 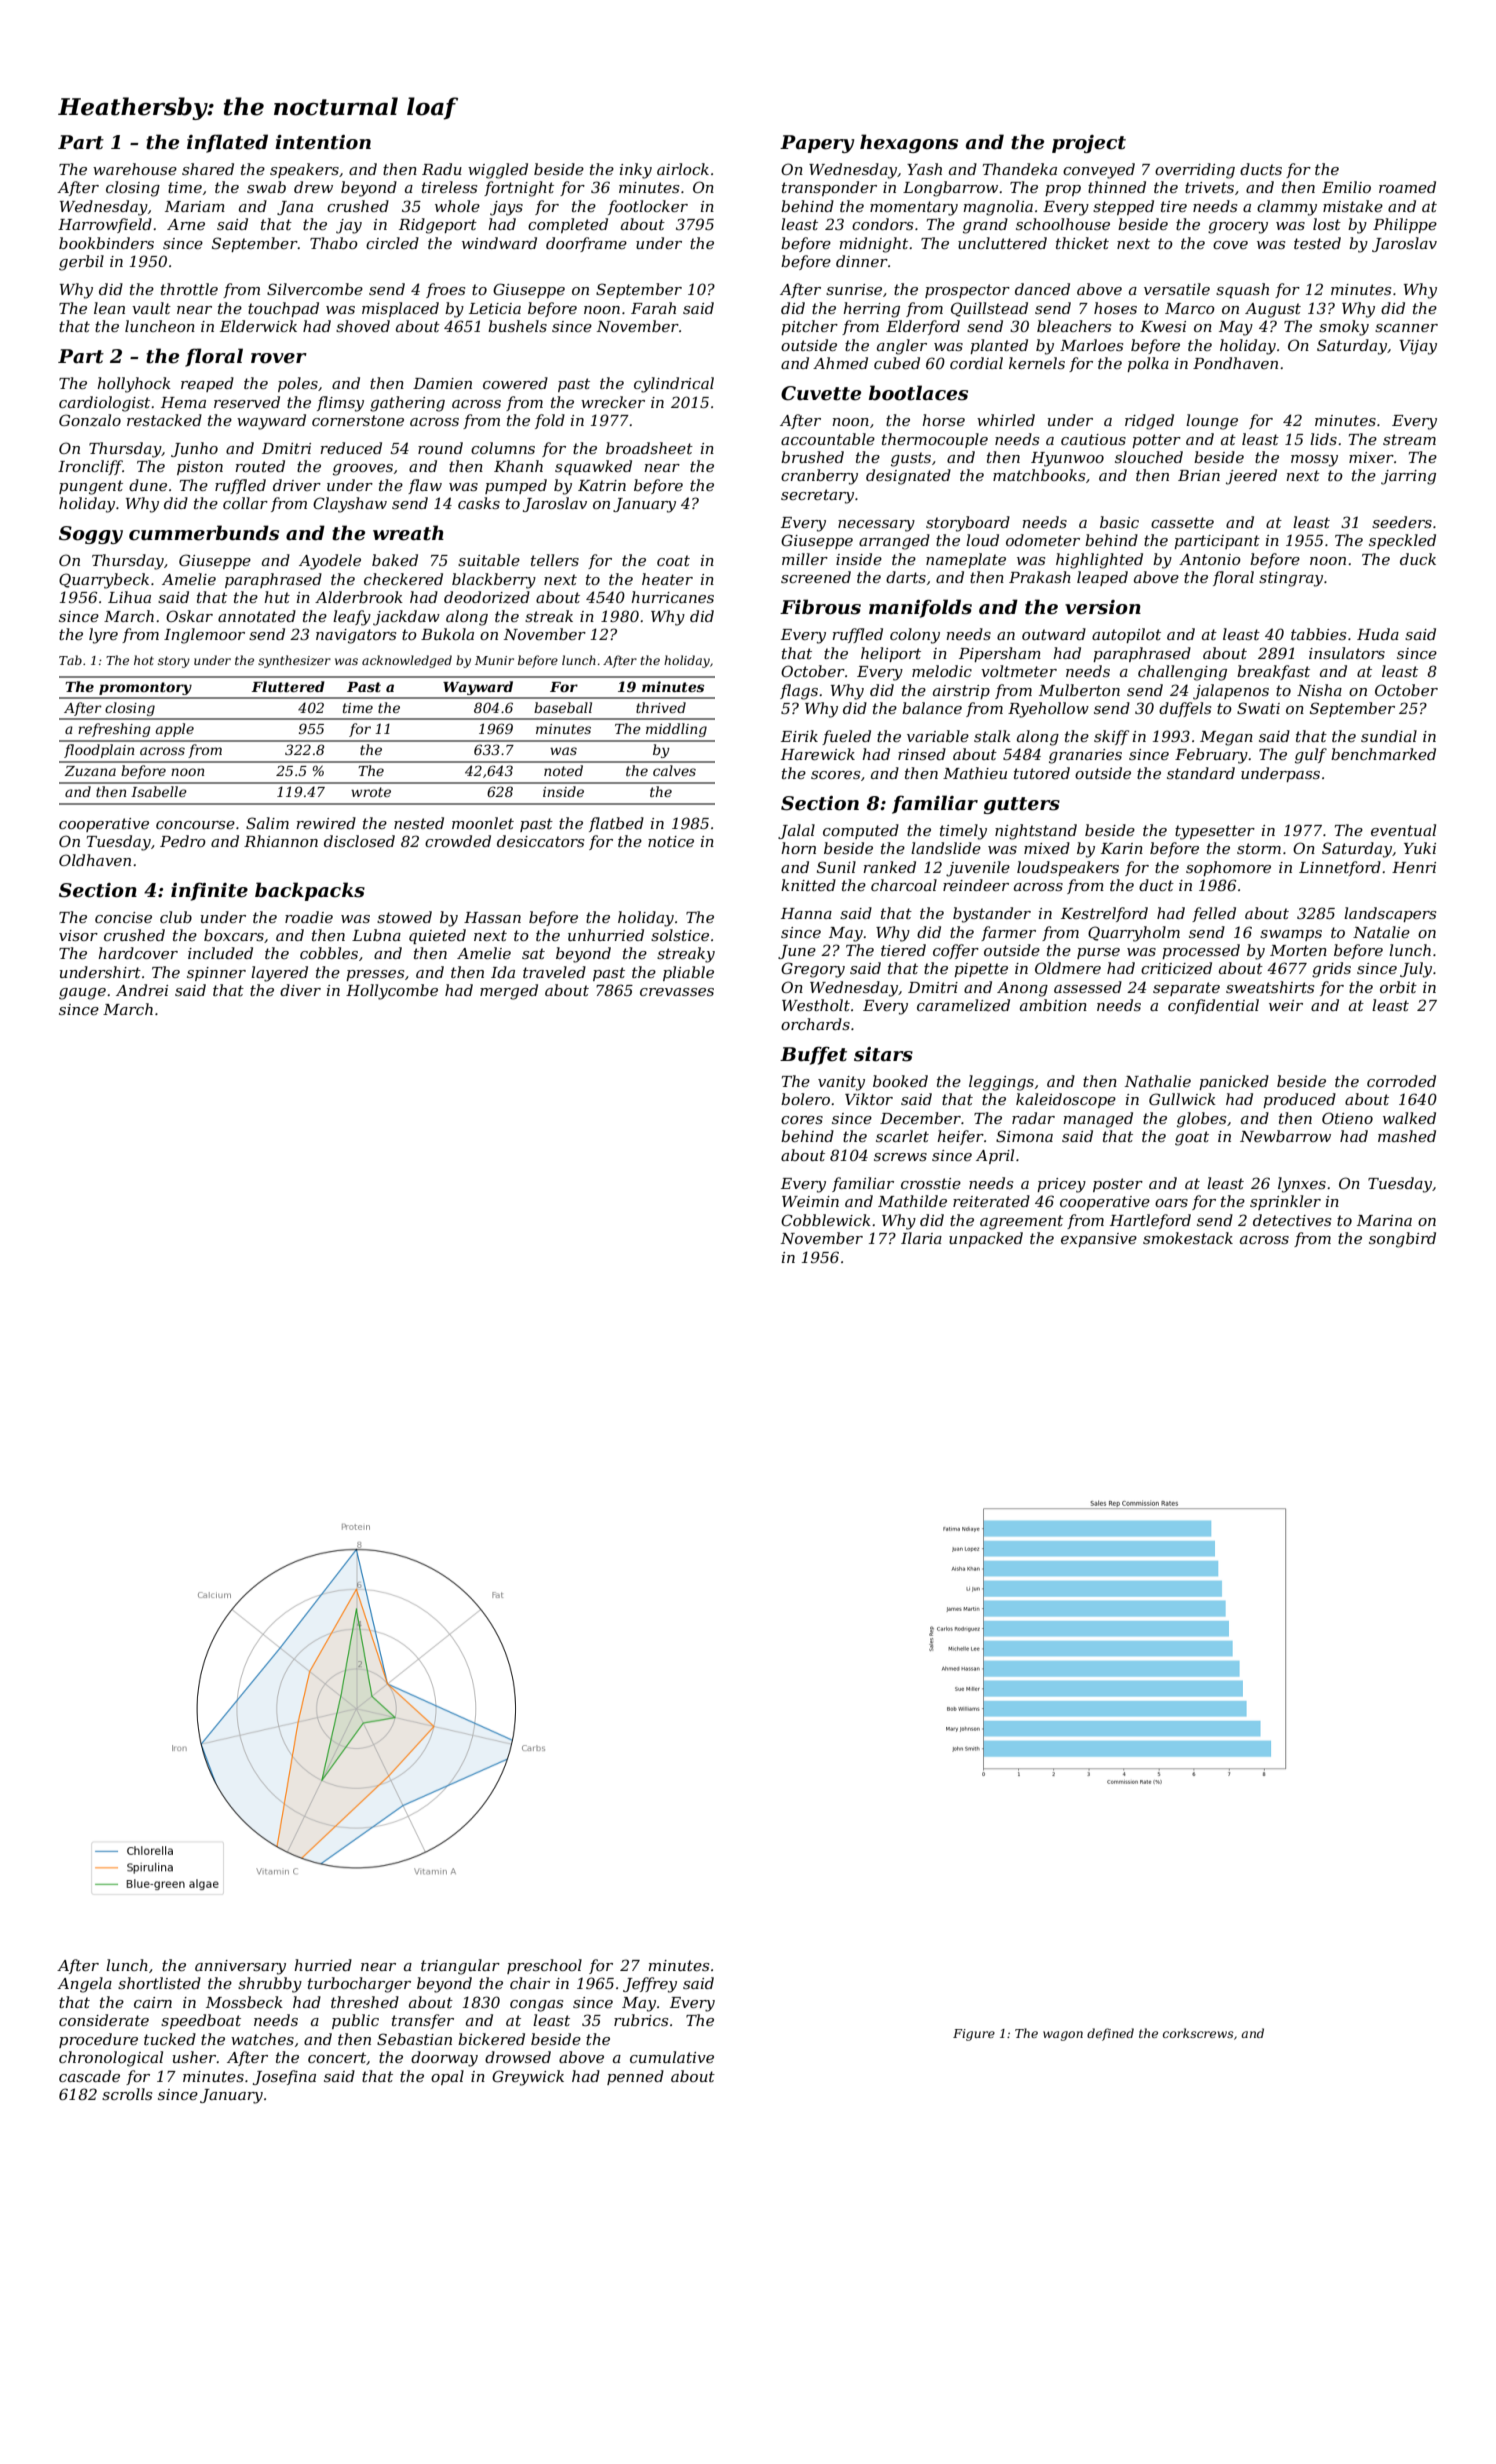 I want to click on Cobblewick, so click(x=826, y=1220).
